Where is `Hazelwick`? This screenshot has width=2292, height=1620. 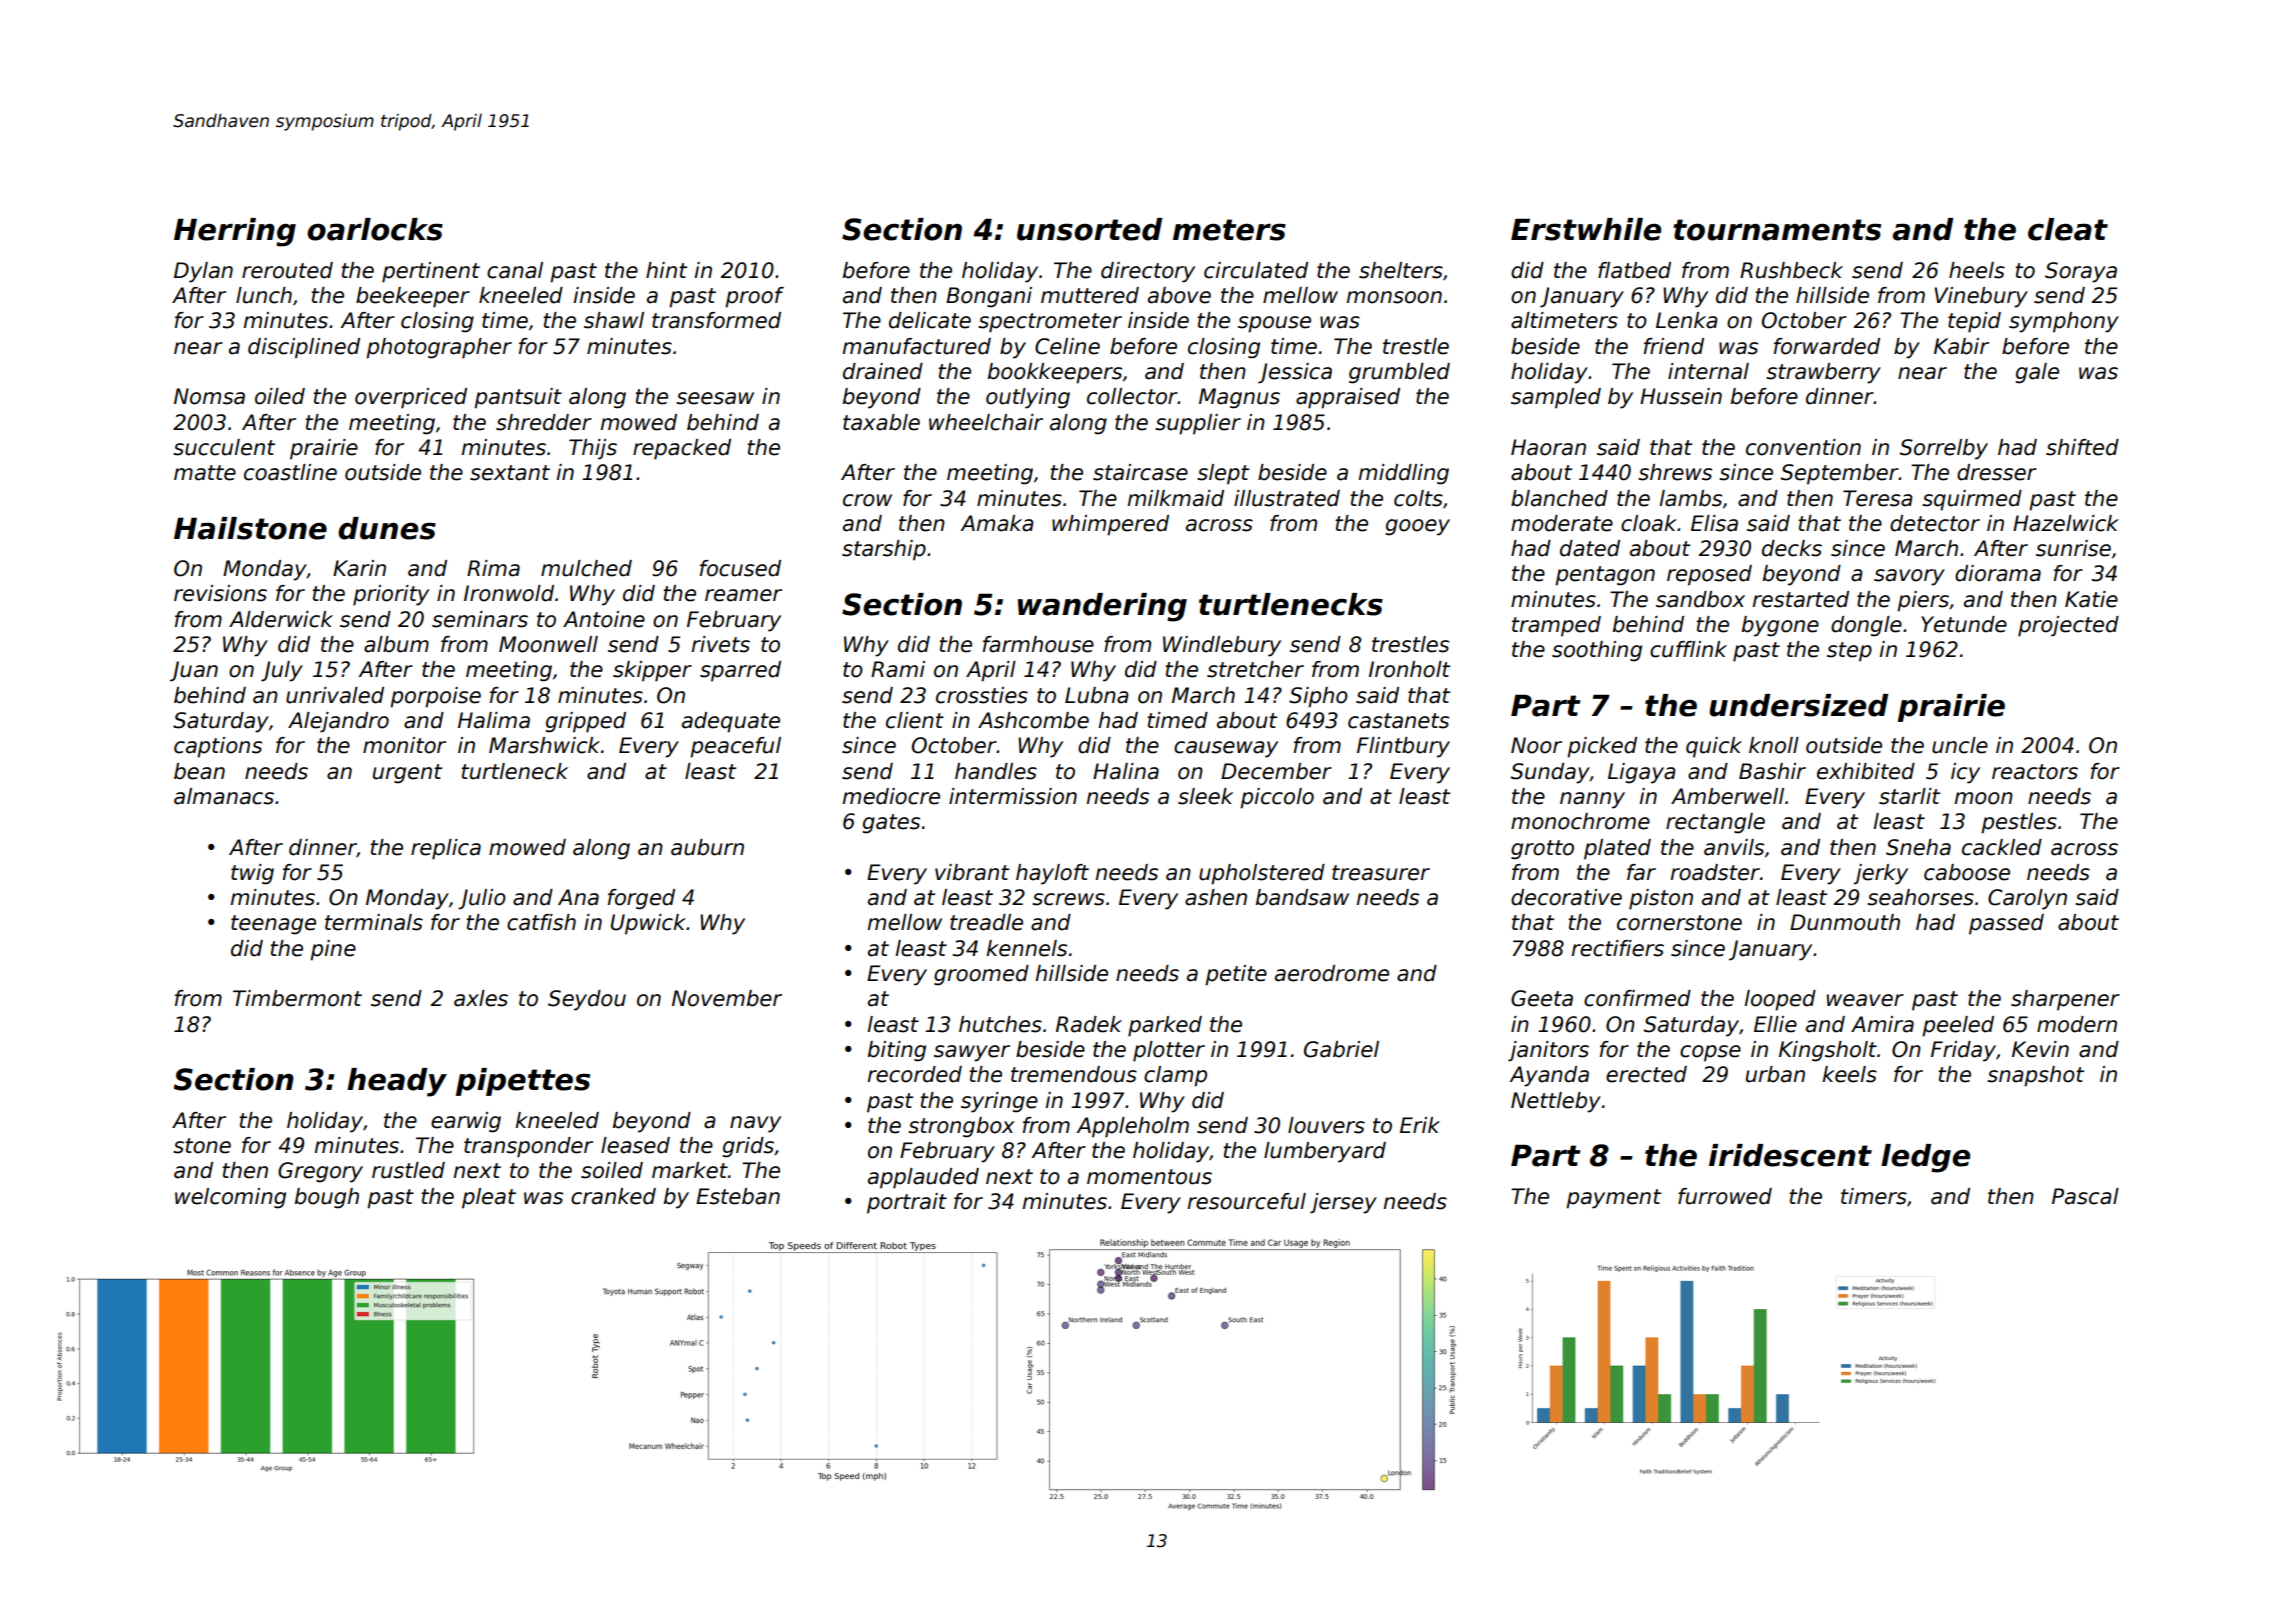
Hazelwick is located at coordinates (2066, 523).
